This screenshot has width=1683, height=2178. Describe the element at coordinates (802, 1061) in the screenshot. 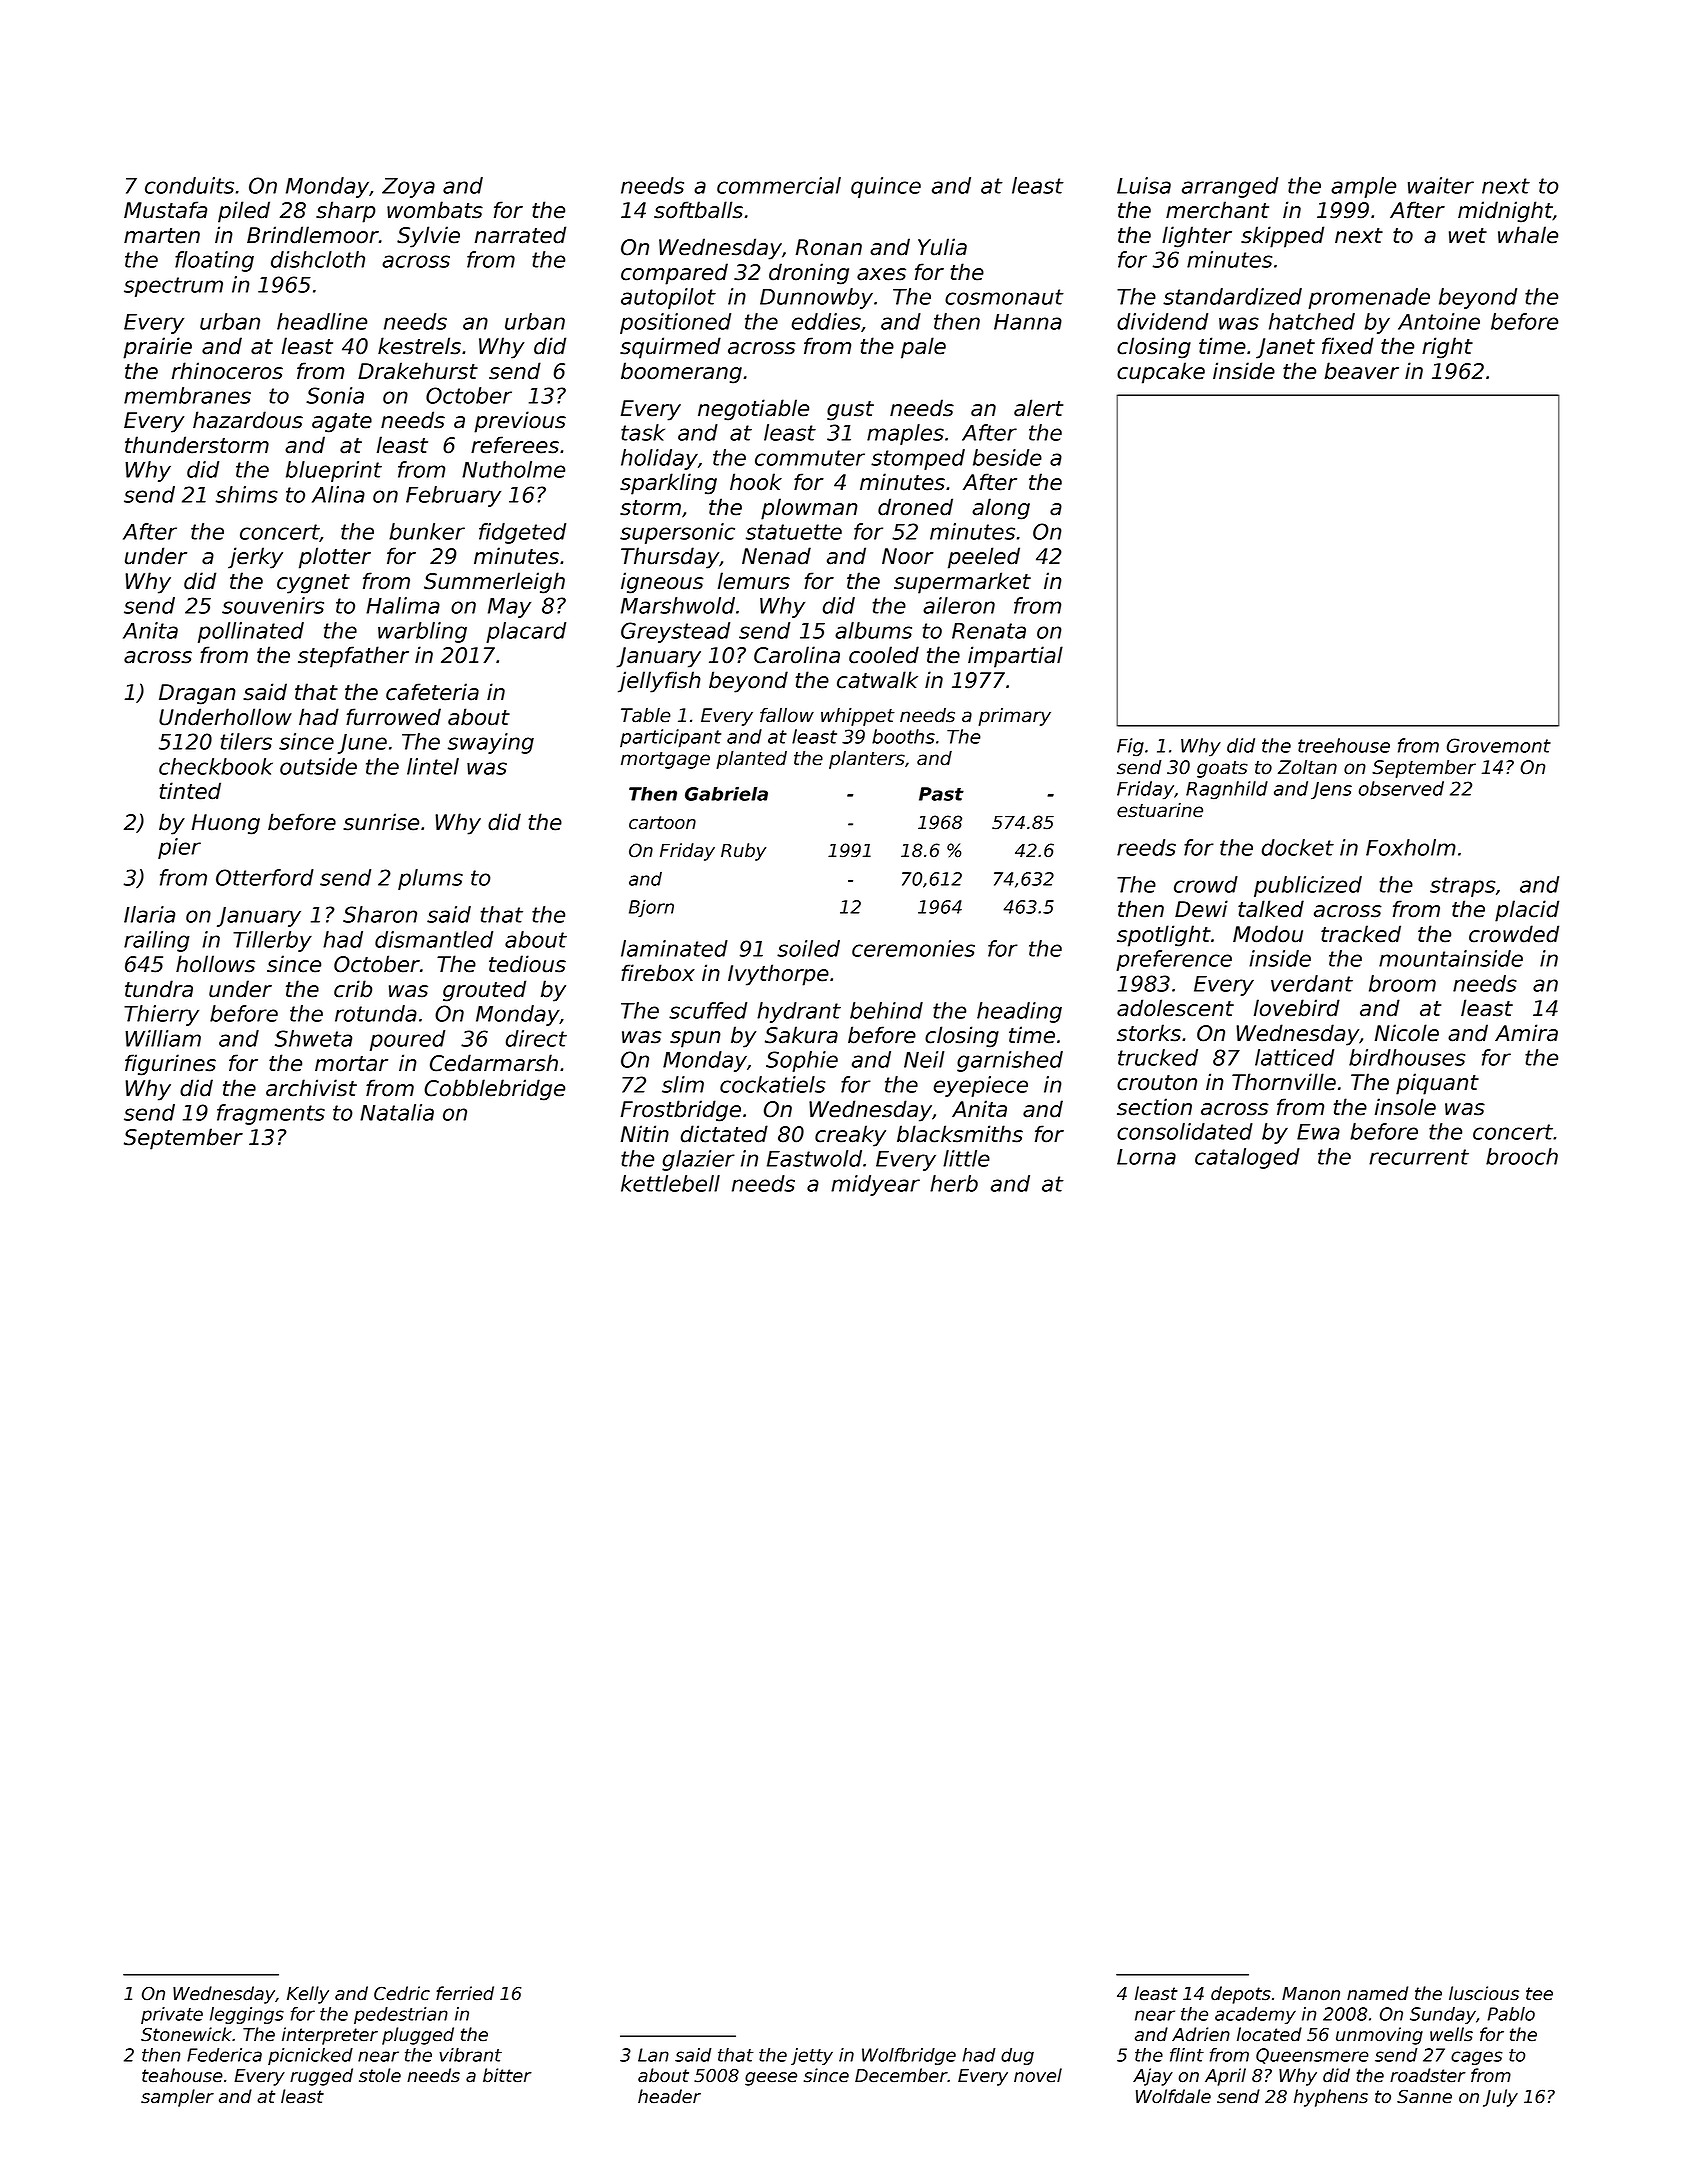

I see `Sophie` at that location.
